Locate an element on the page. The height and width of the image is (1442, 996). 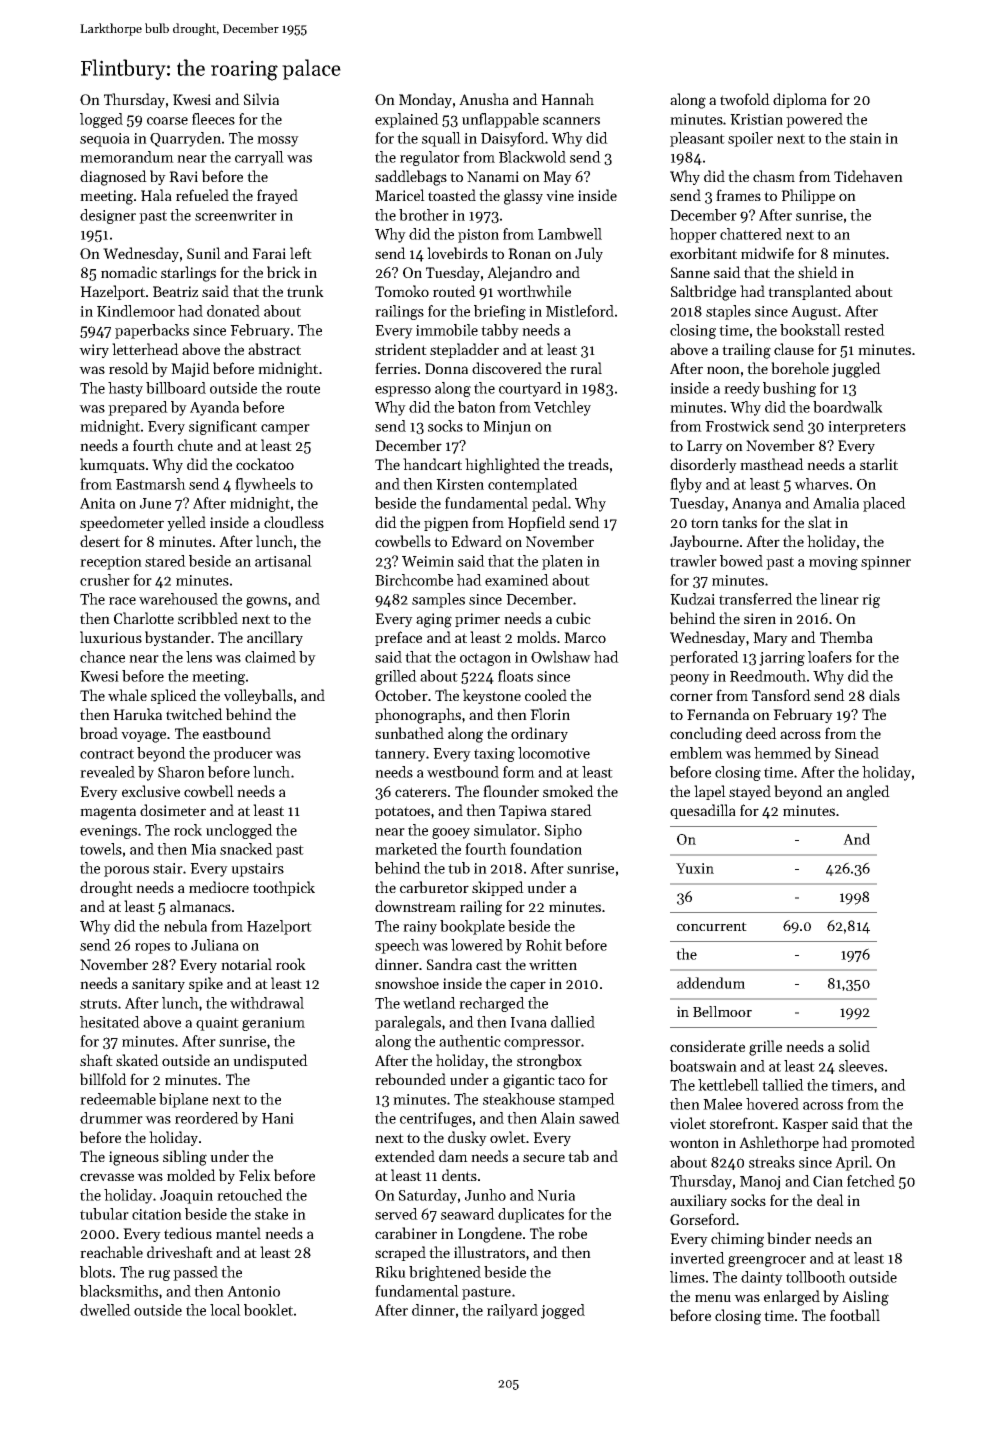
Sinead is located at coordinates (857, 753).
